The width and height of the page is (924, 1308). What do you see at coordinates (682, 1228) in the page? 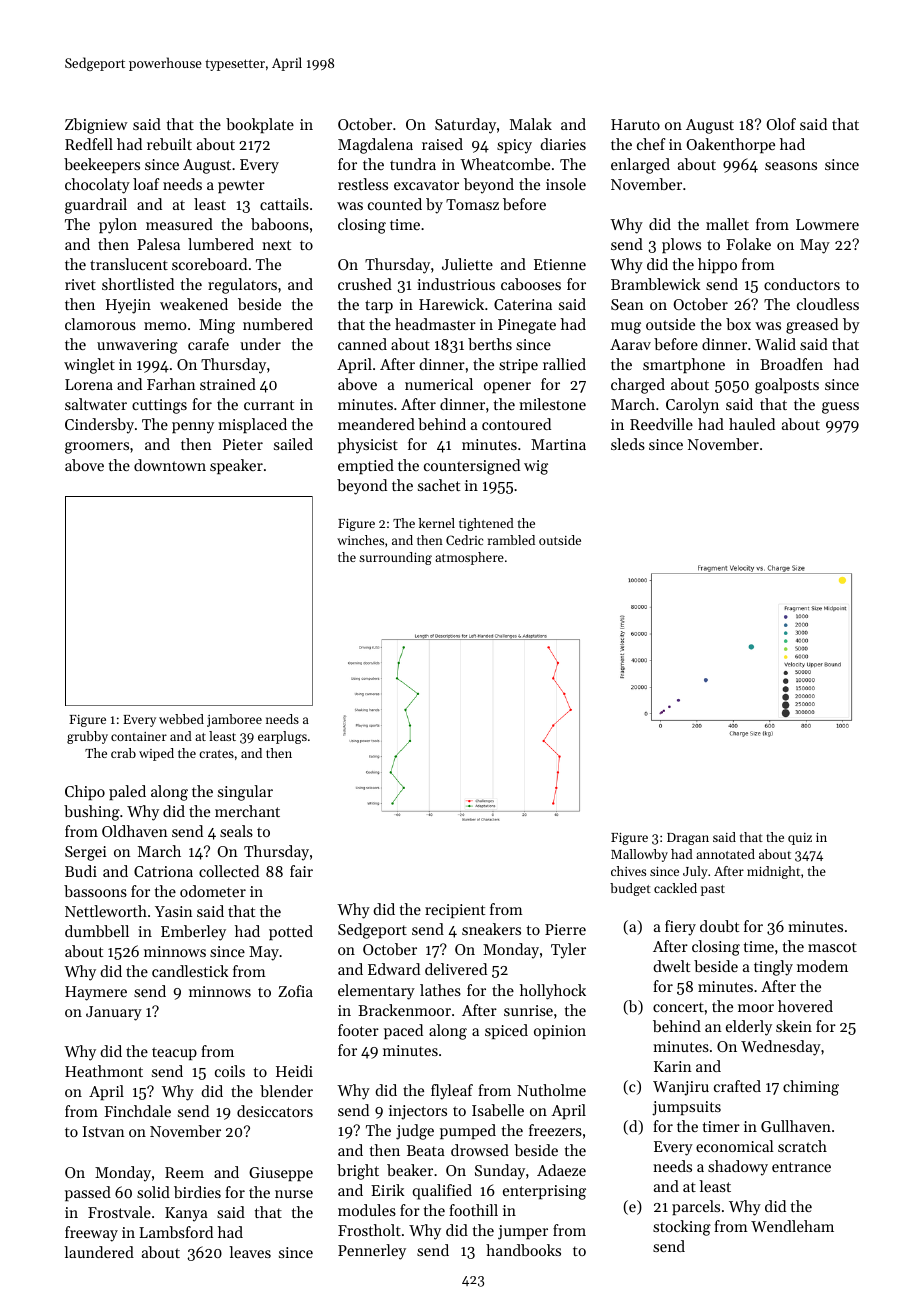
I see `stocking` at bounding box center [682, 1228].
